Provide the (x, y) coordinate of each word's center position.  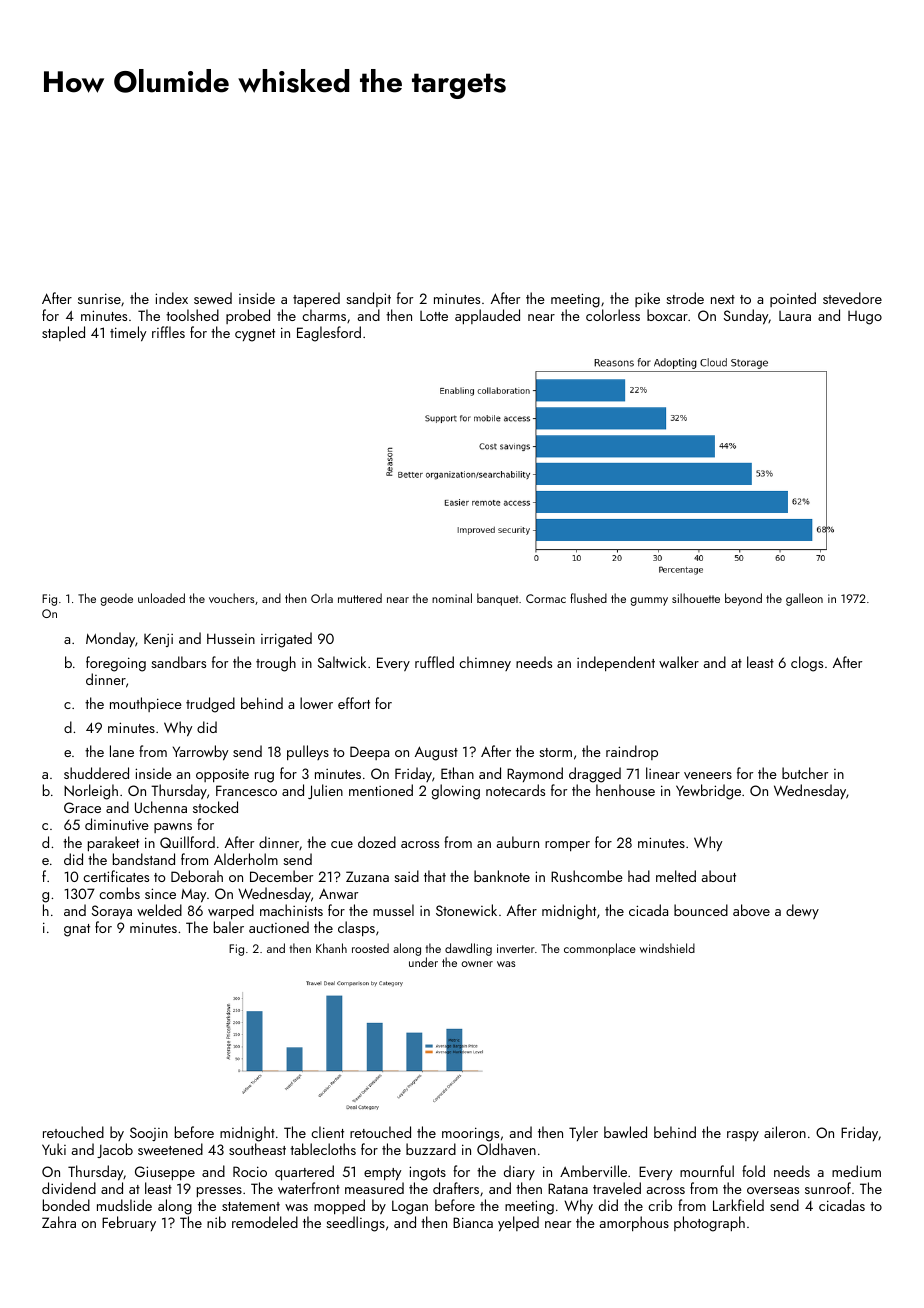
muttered (360, 598)
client (327, 1132)
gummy (649, 601)
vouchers (232, 598)
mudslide (124, 1205)
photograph (709, 1224)
